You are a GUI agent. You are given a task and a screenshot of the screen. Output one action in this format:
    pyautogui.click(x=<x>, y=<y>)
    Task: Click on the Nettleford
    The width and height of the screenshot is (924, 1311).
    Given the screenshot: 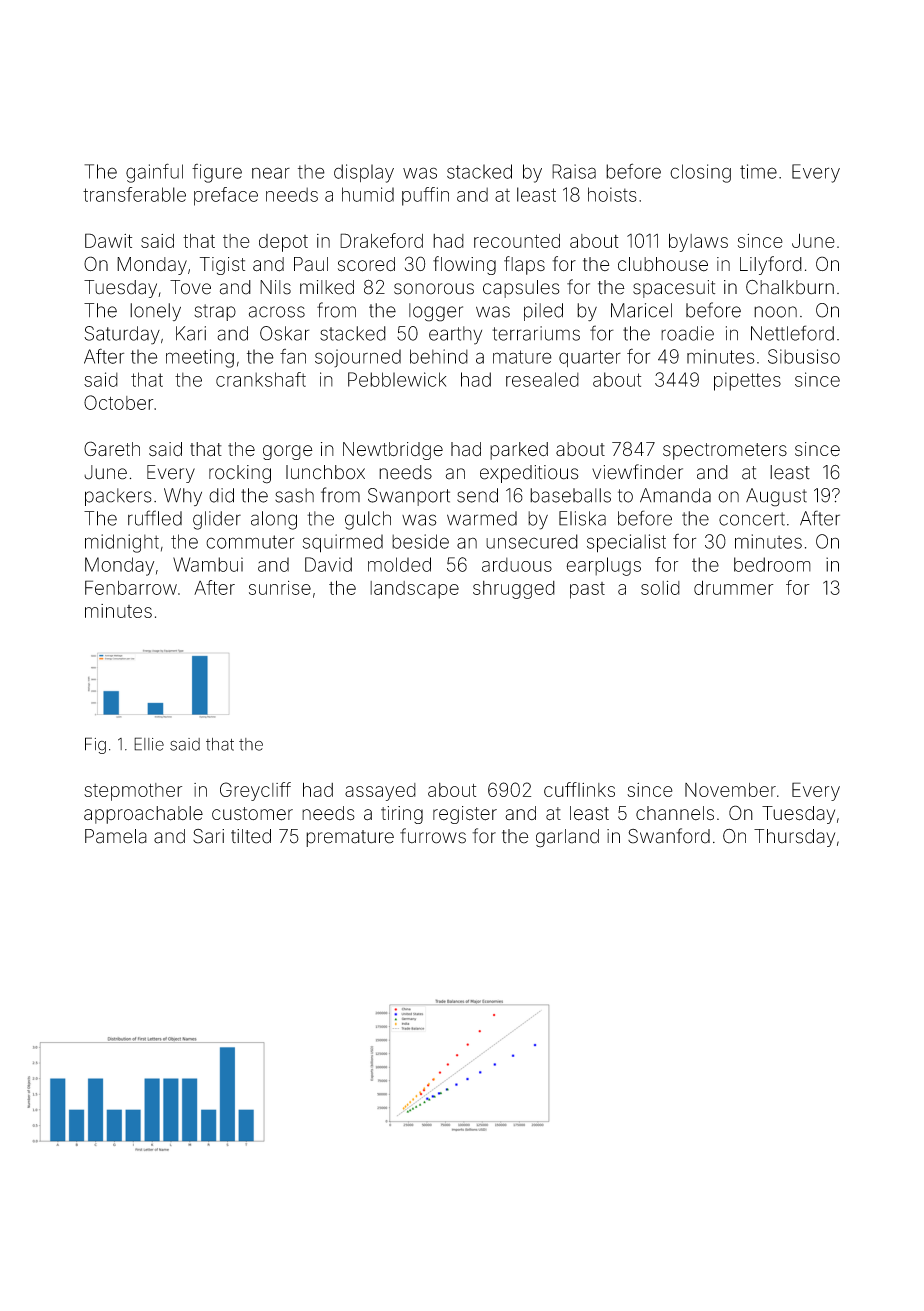 What is the action you would take?
    pyautogui.click(x=792, y=333)
